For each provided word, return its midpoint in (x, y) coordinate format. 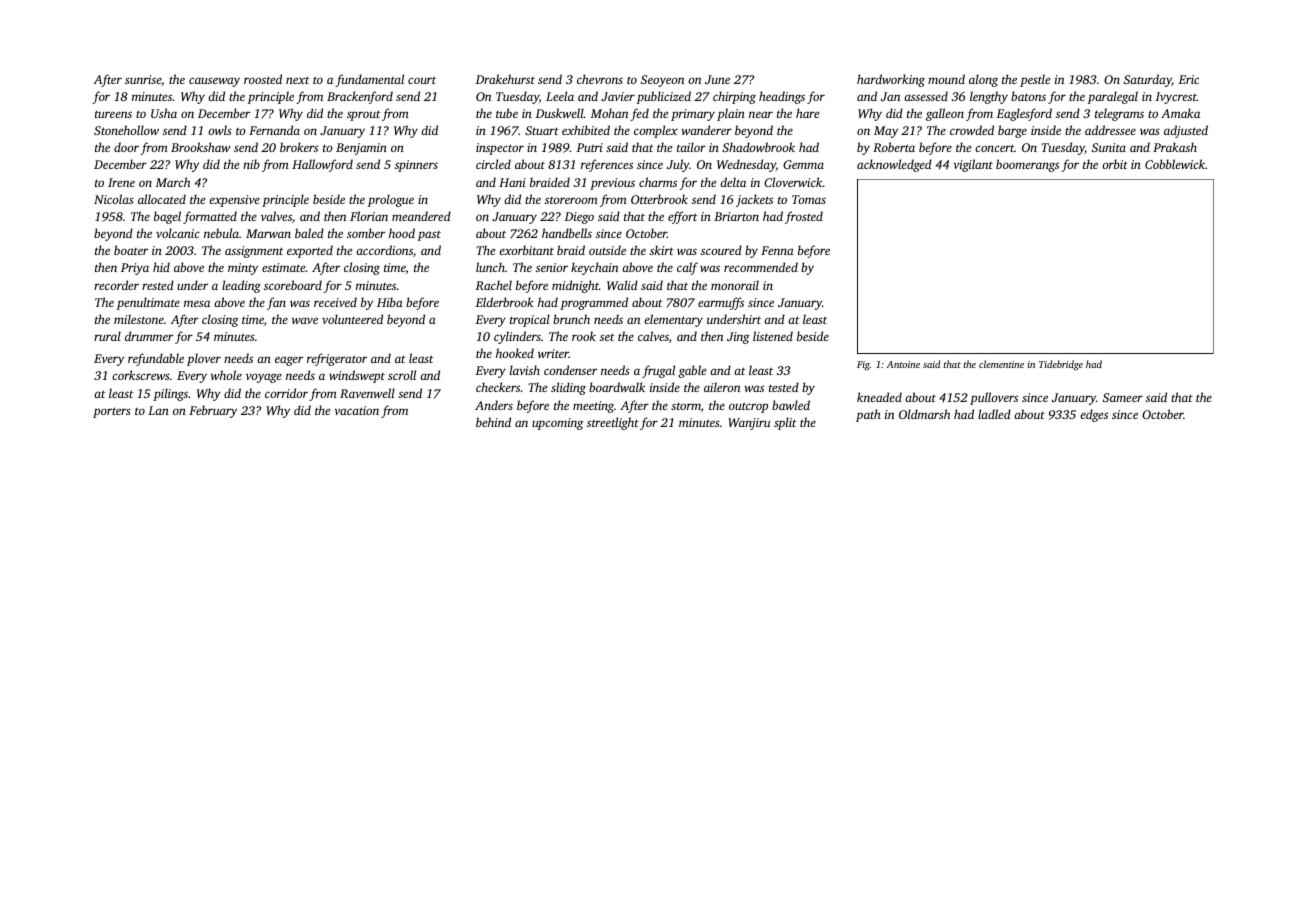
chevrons (600, 79)
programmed (594, 303)
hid (161, 267)
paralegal (1113, 97)
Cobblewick (1175, 164)
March (173, 182)
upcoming (558, 424)
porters (112, 412)
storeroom (571, 200)
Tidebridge (1061, 365)
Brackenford (360, 97)
